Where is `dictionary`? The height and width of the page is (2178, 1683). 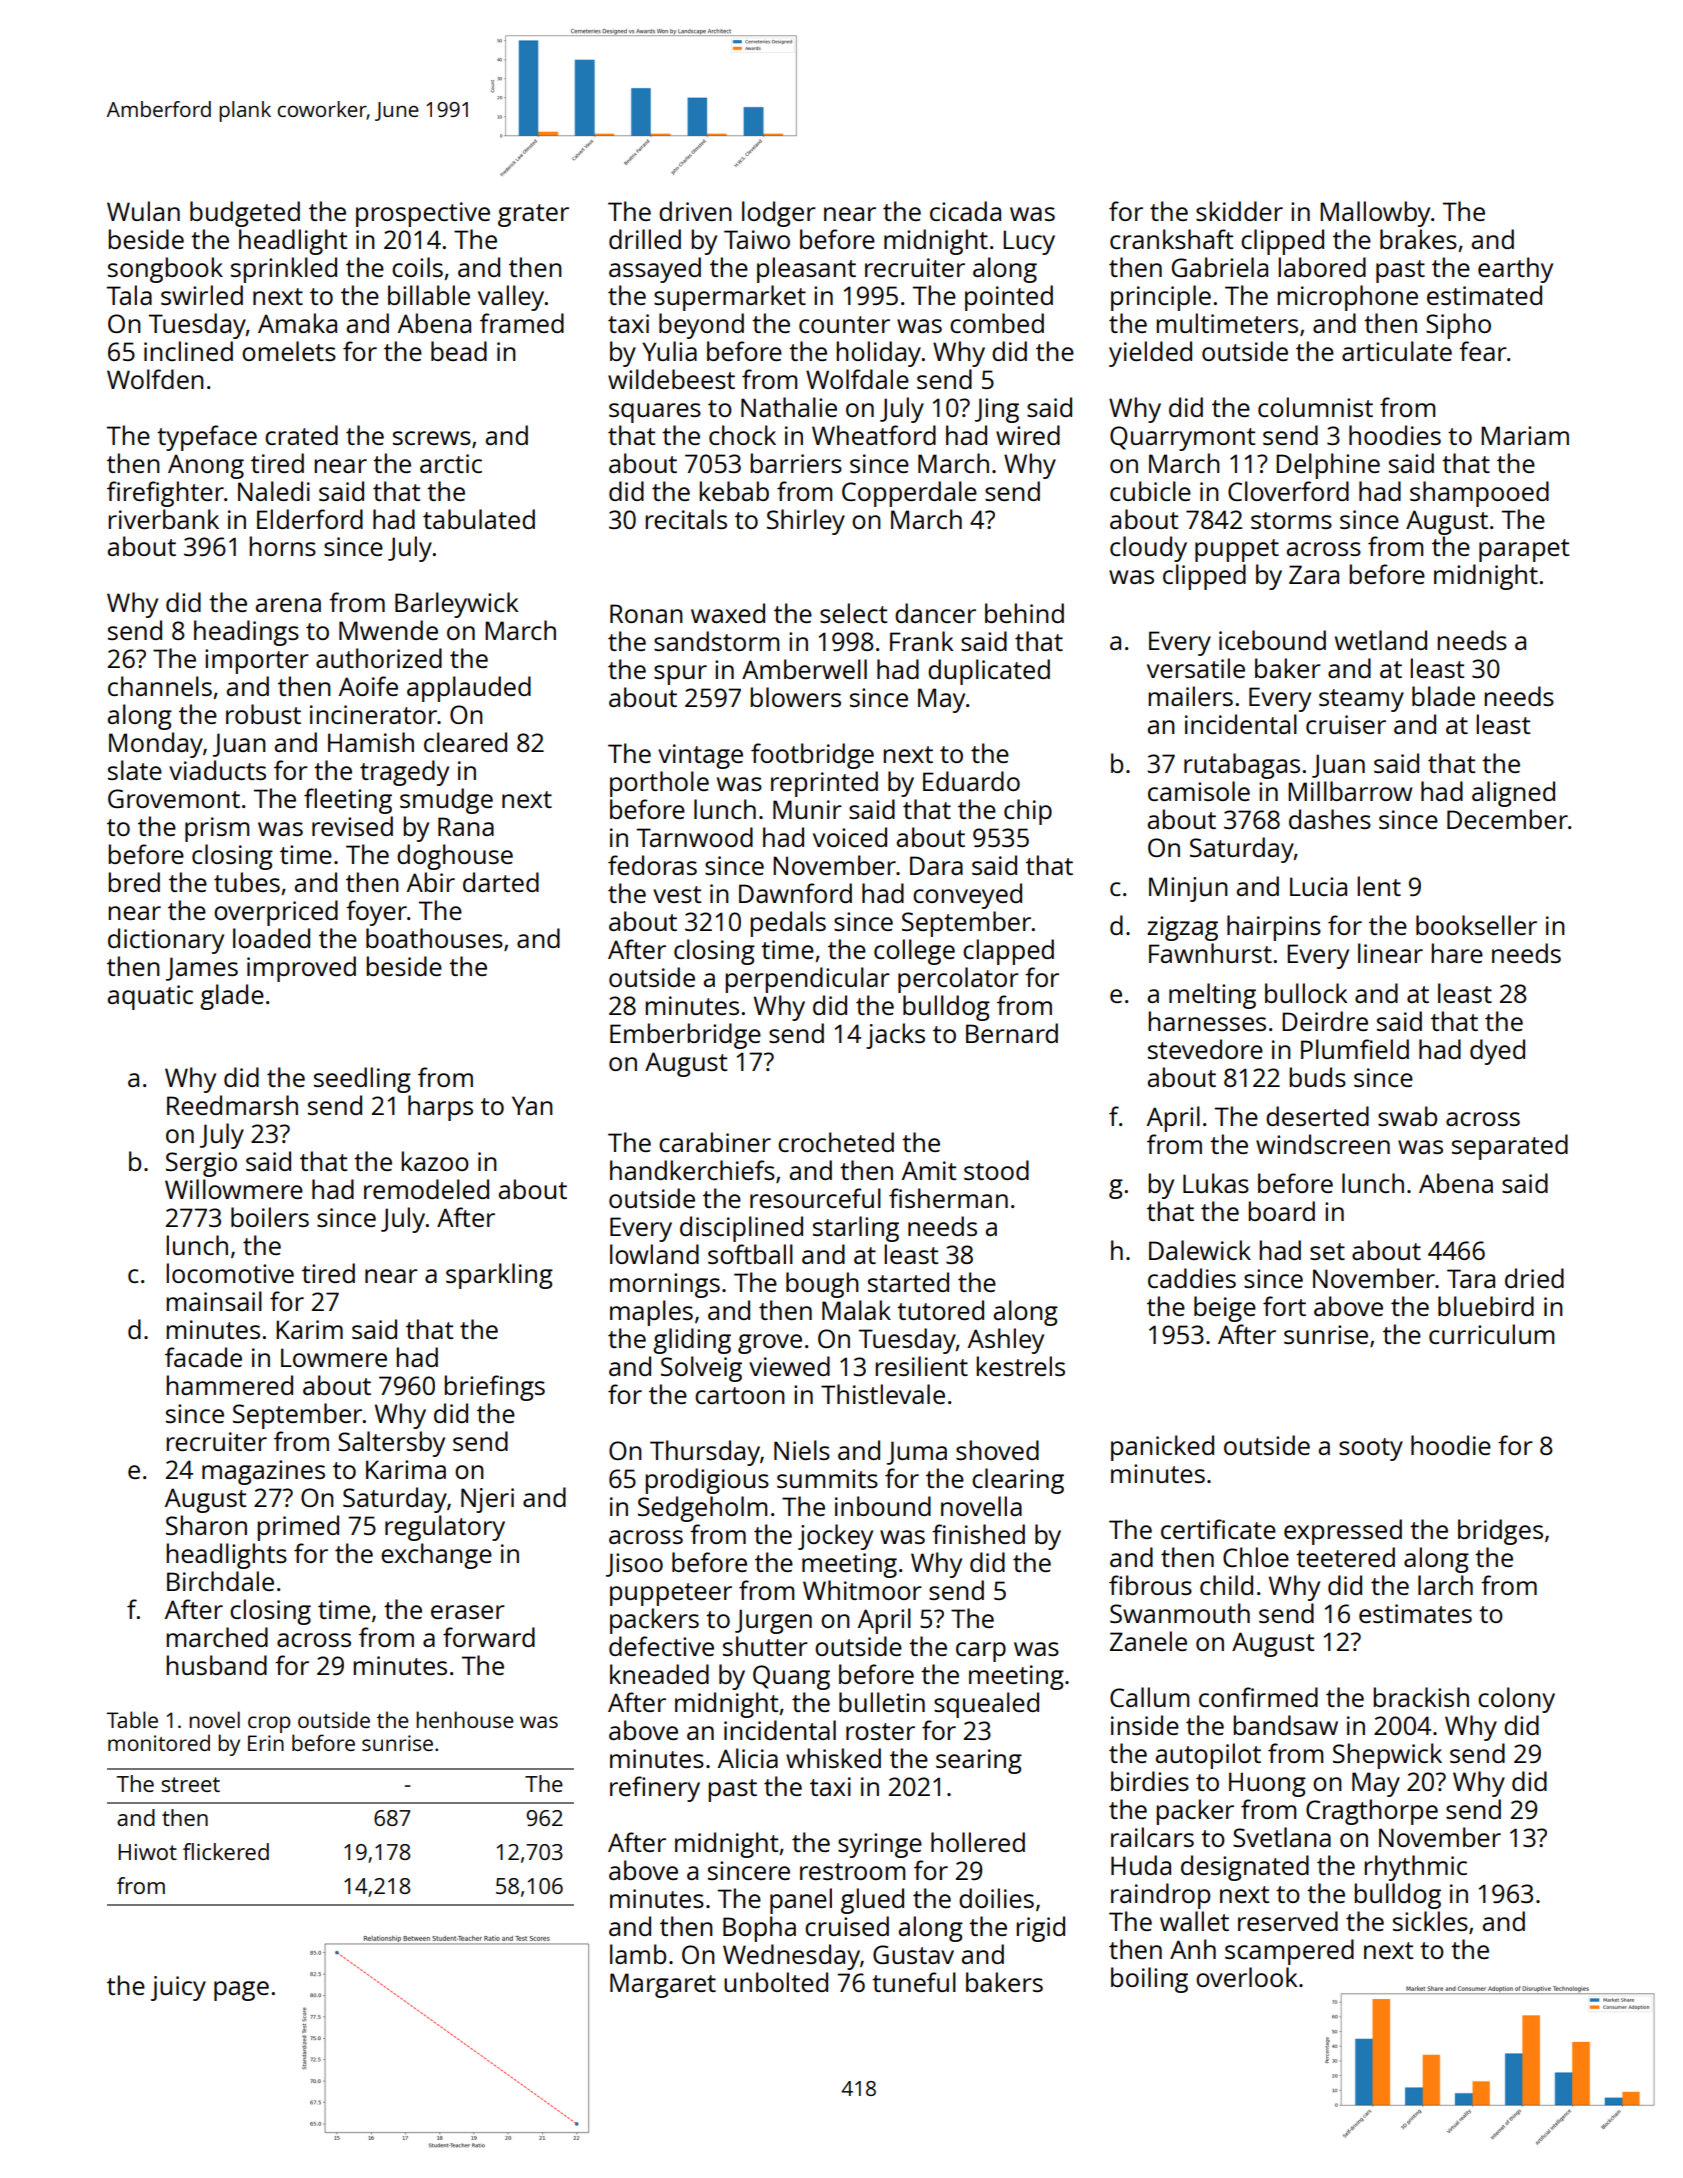
dictionary is located at coordinates (166, 941).
